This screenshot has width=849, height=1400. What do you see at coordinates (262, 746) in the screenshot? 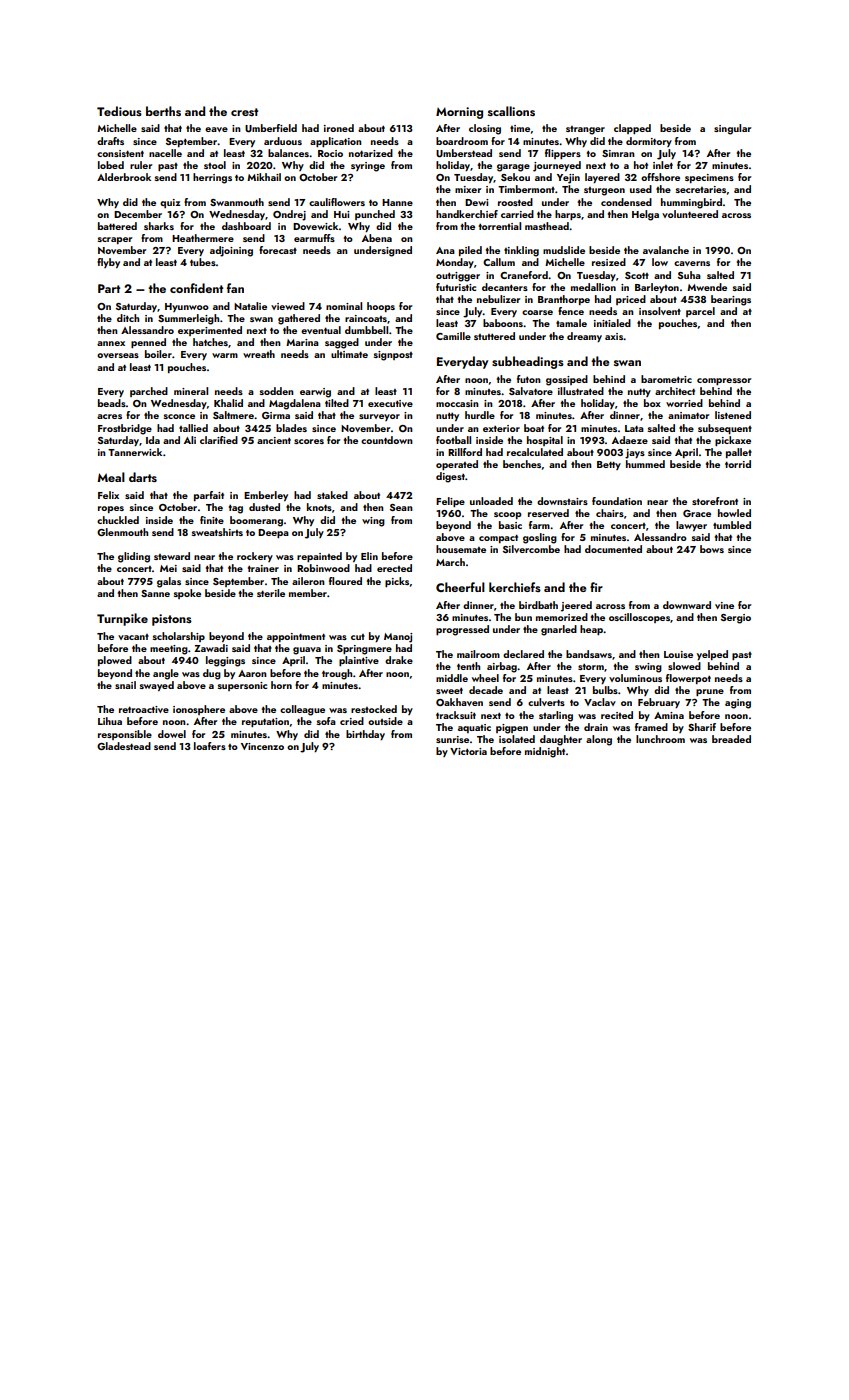
I see `Vincenzo` at bounding box center [262, 746].
